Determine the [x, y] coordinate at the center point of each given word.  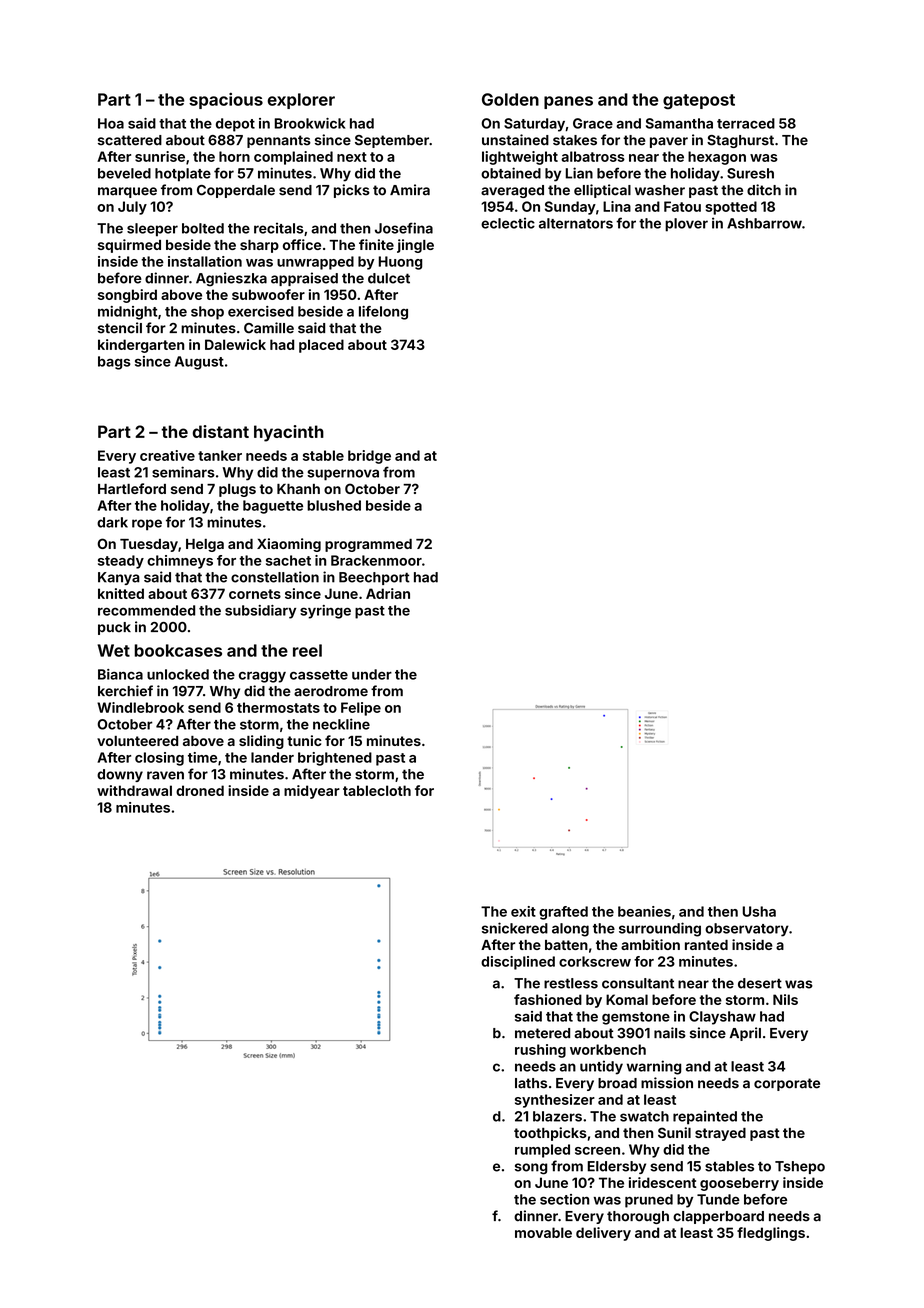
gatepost [699, 101]
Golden [510, 99]
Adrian [388, 593]
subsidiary [260, 612]
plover [686, 225]
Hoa [111, 123]
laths [531, 1083]
